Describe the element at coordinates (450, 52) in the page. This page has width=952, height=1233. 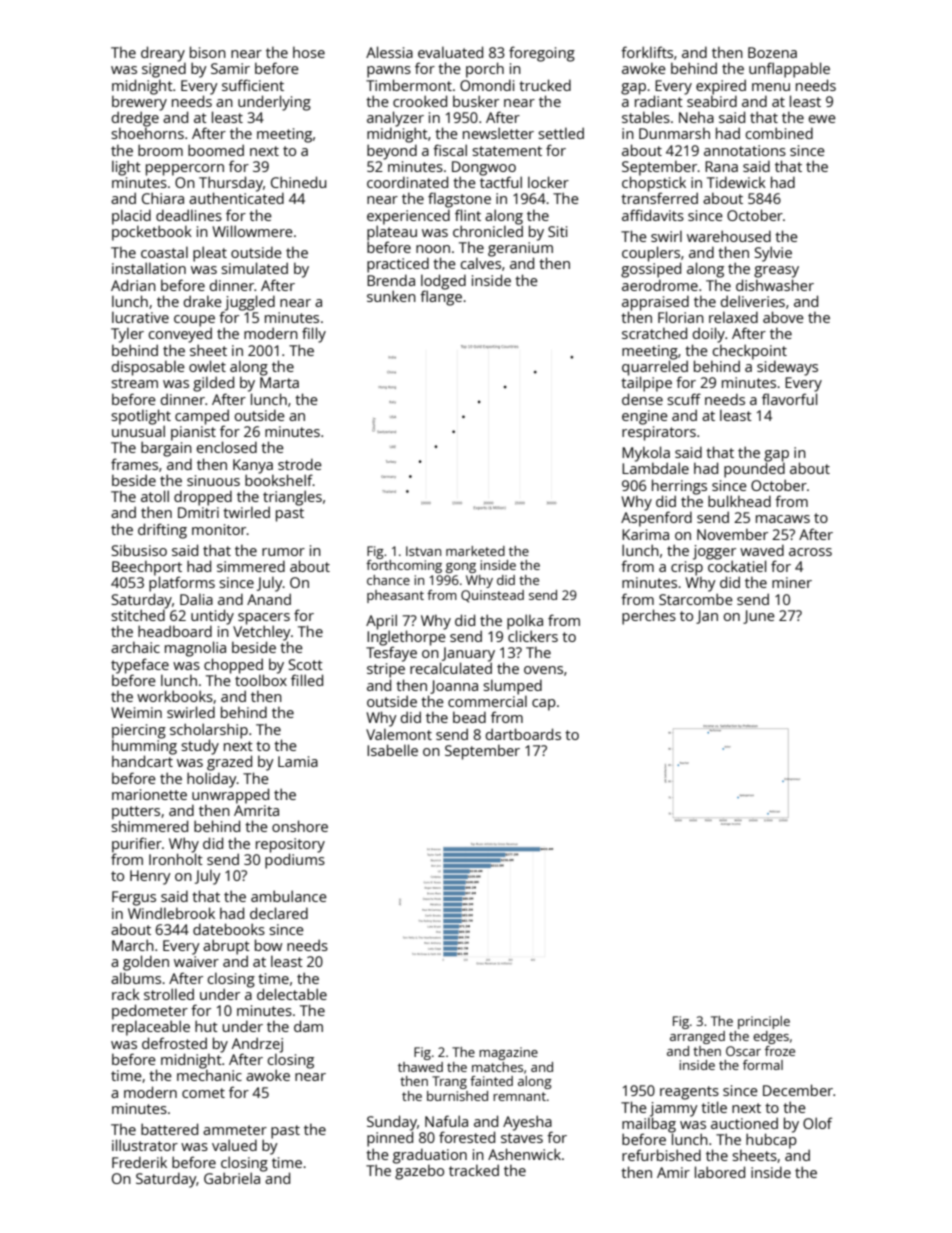
I see `evaluated` at that location.
